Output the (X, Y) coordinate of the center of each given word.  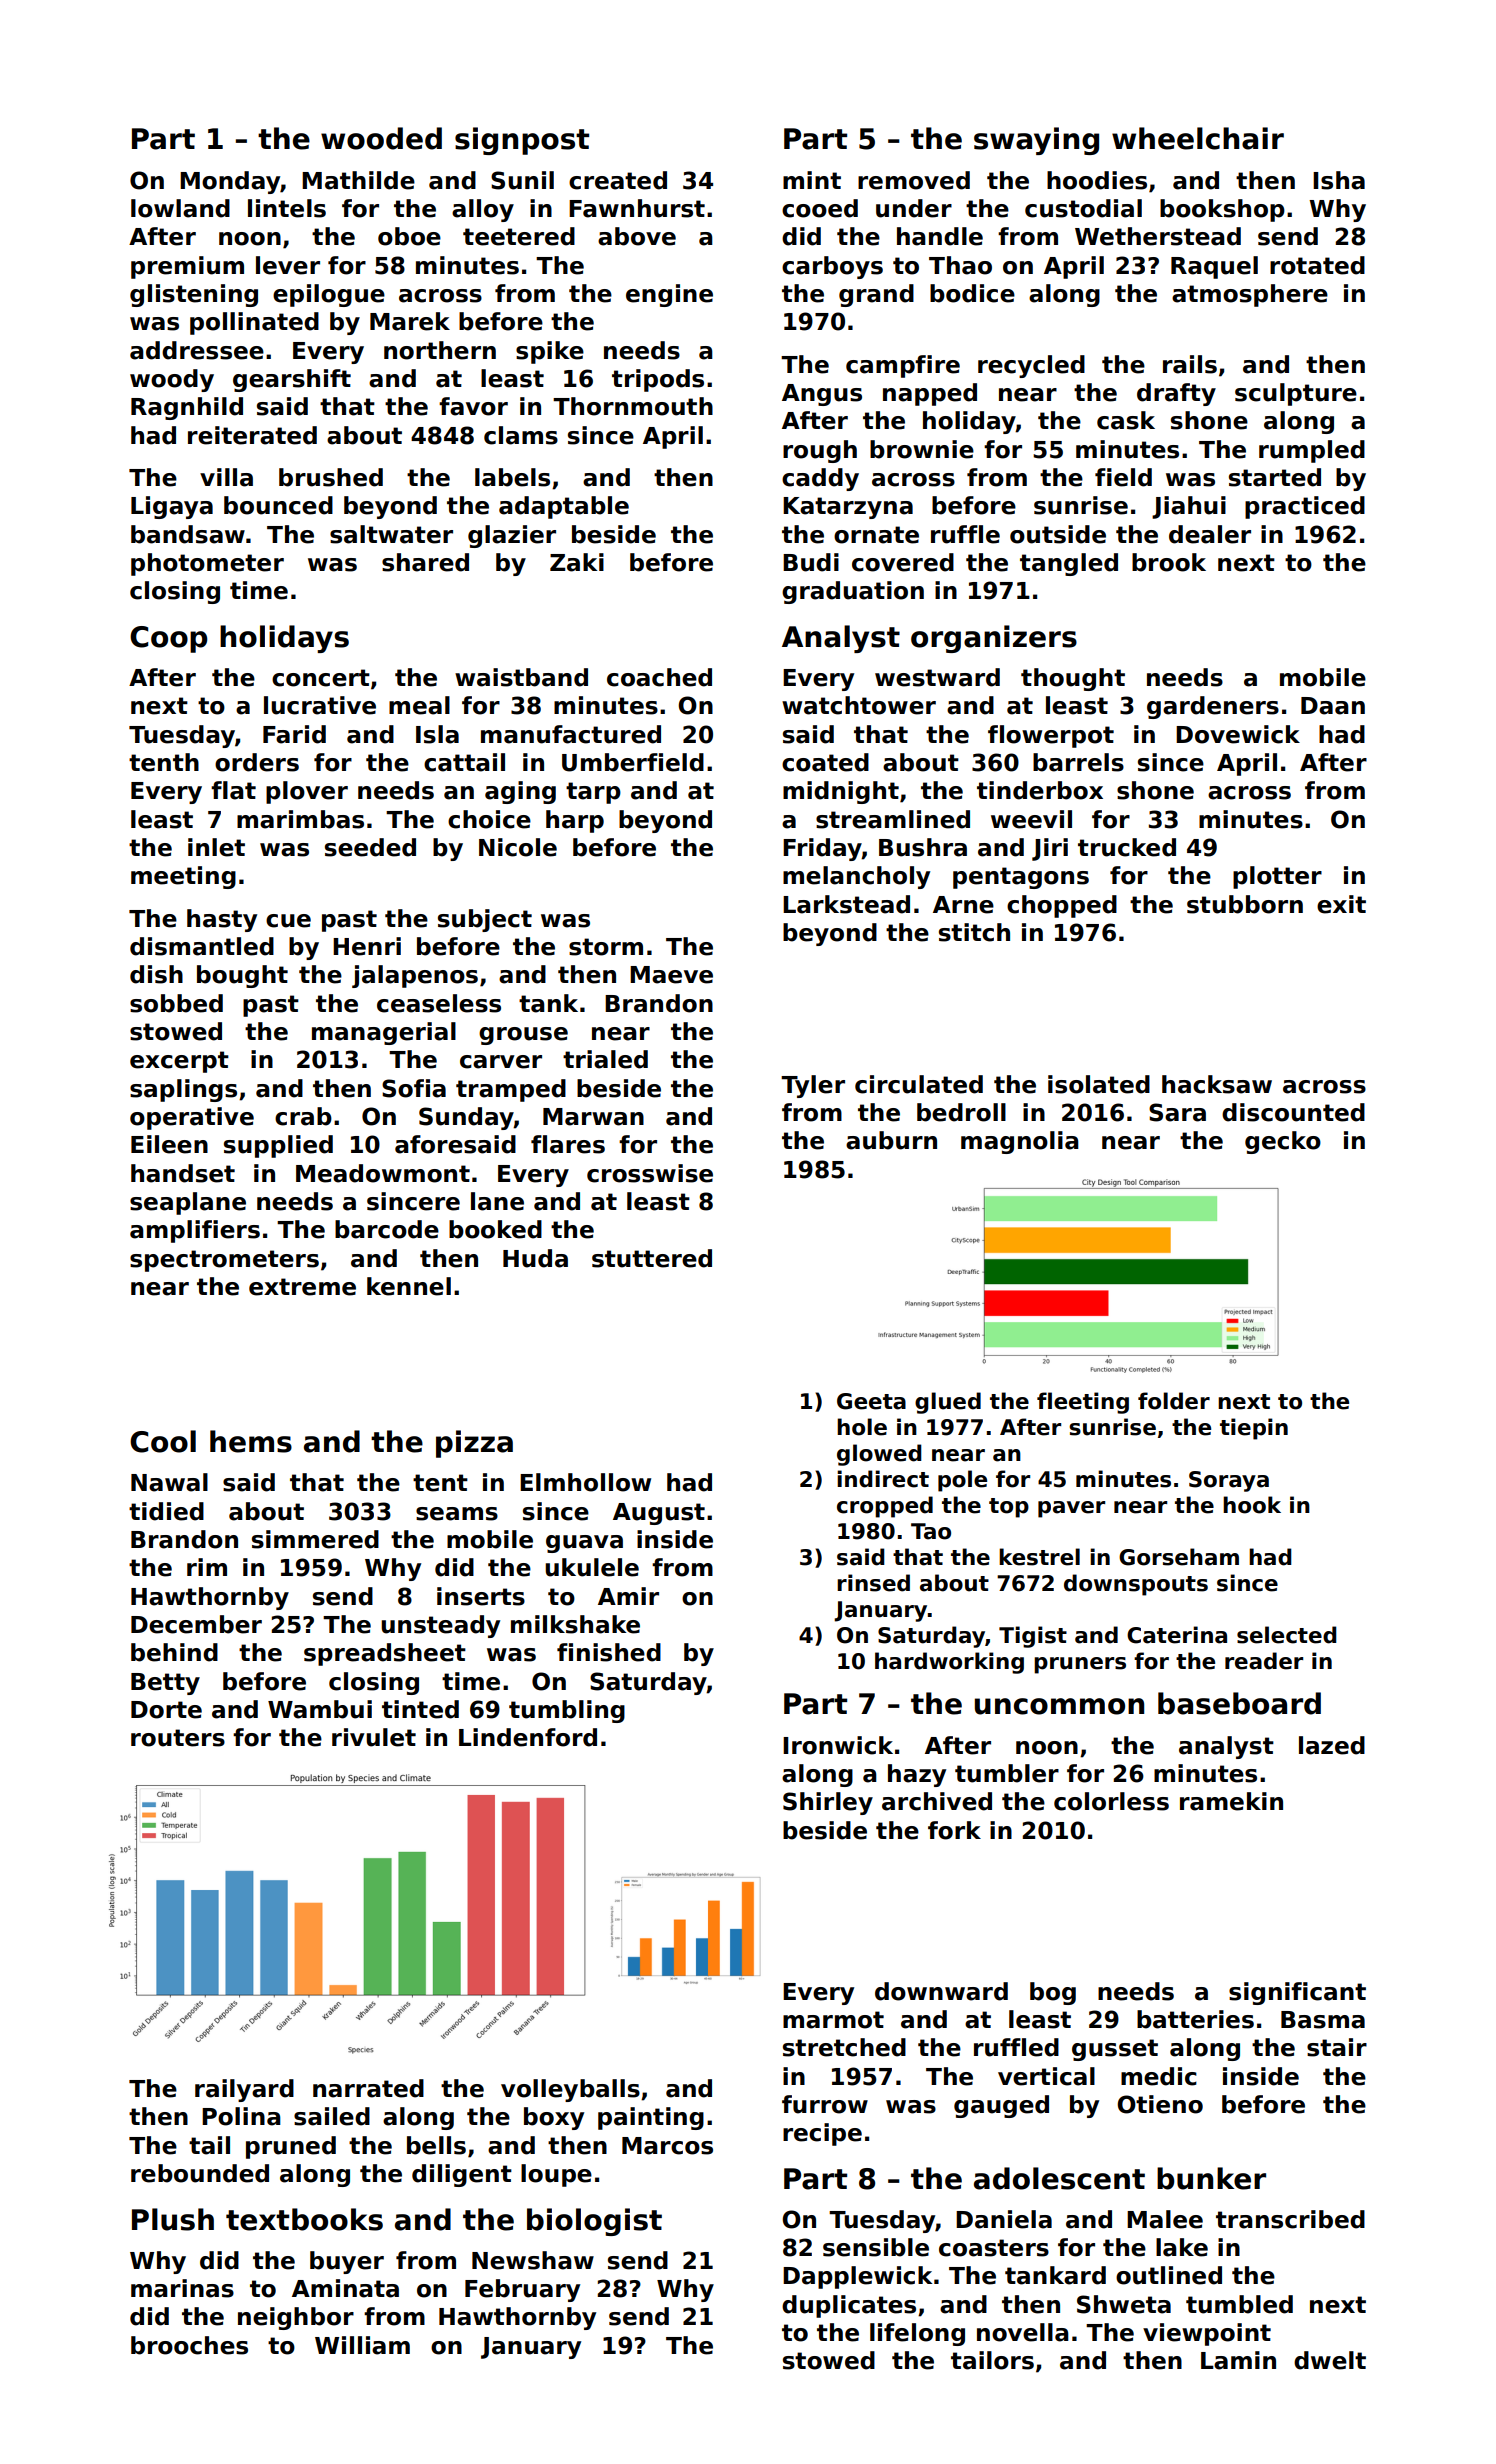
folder (1174, 1401)
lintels (287, 208)
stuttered (652, 1258)
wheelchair (1198, 138)
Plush (173, 2219)
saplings (183, 1090)
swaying (1036, 141)
